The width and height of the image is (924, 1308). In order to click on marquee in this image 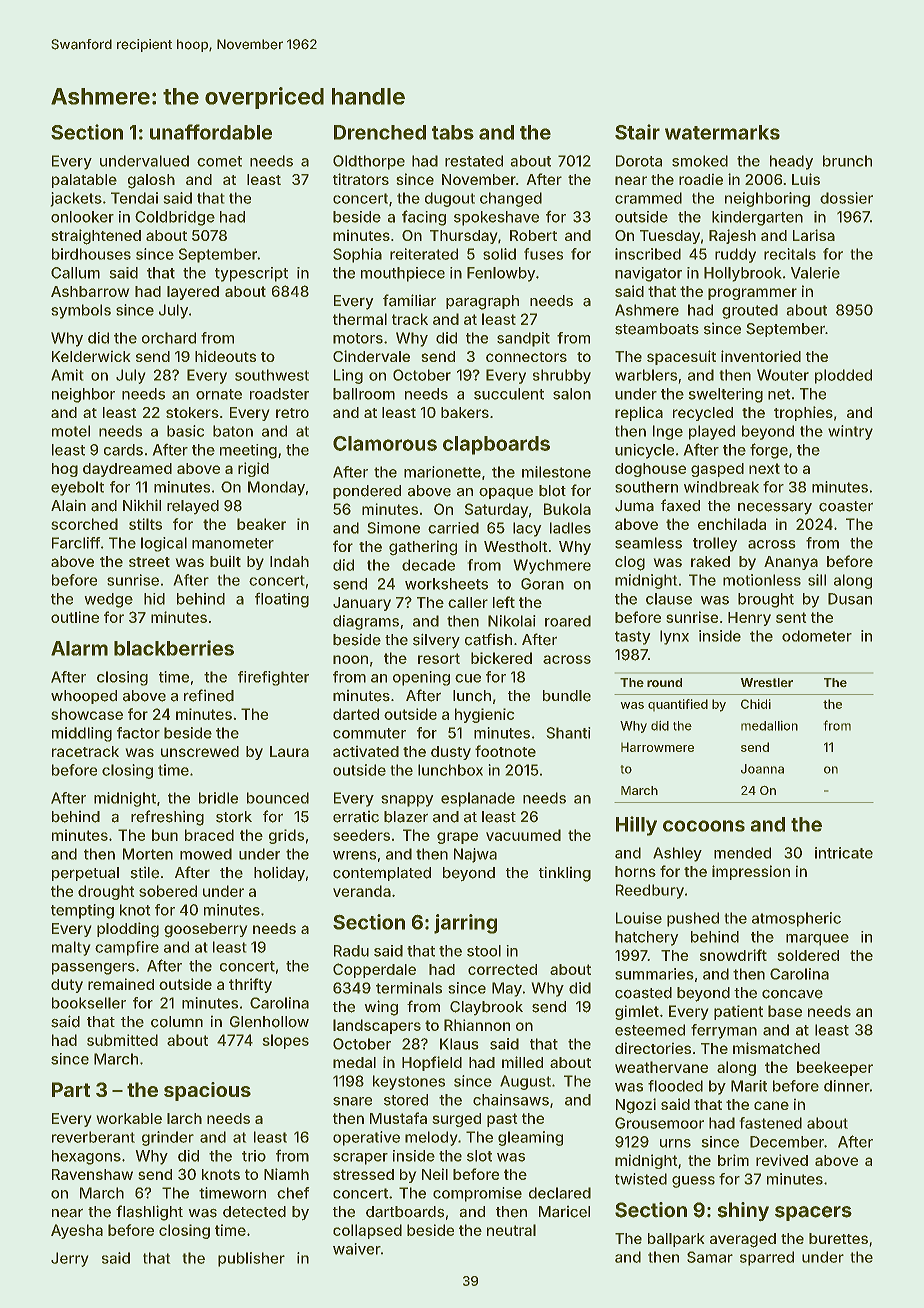, I will do `click(817, 940)`.
